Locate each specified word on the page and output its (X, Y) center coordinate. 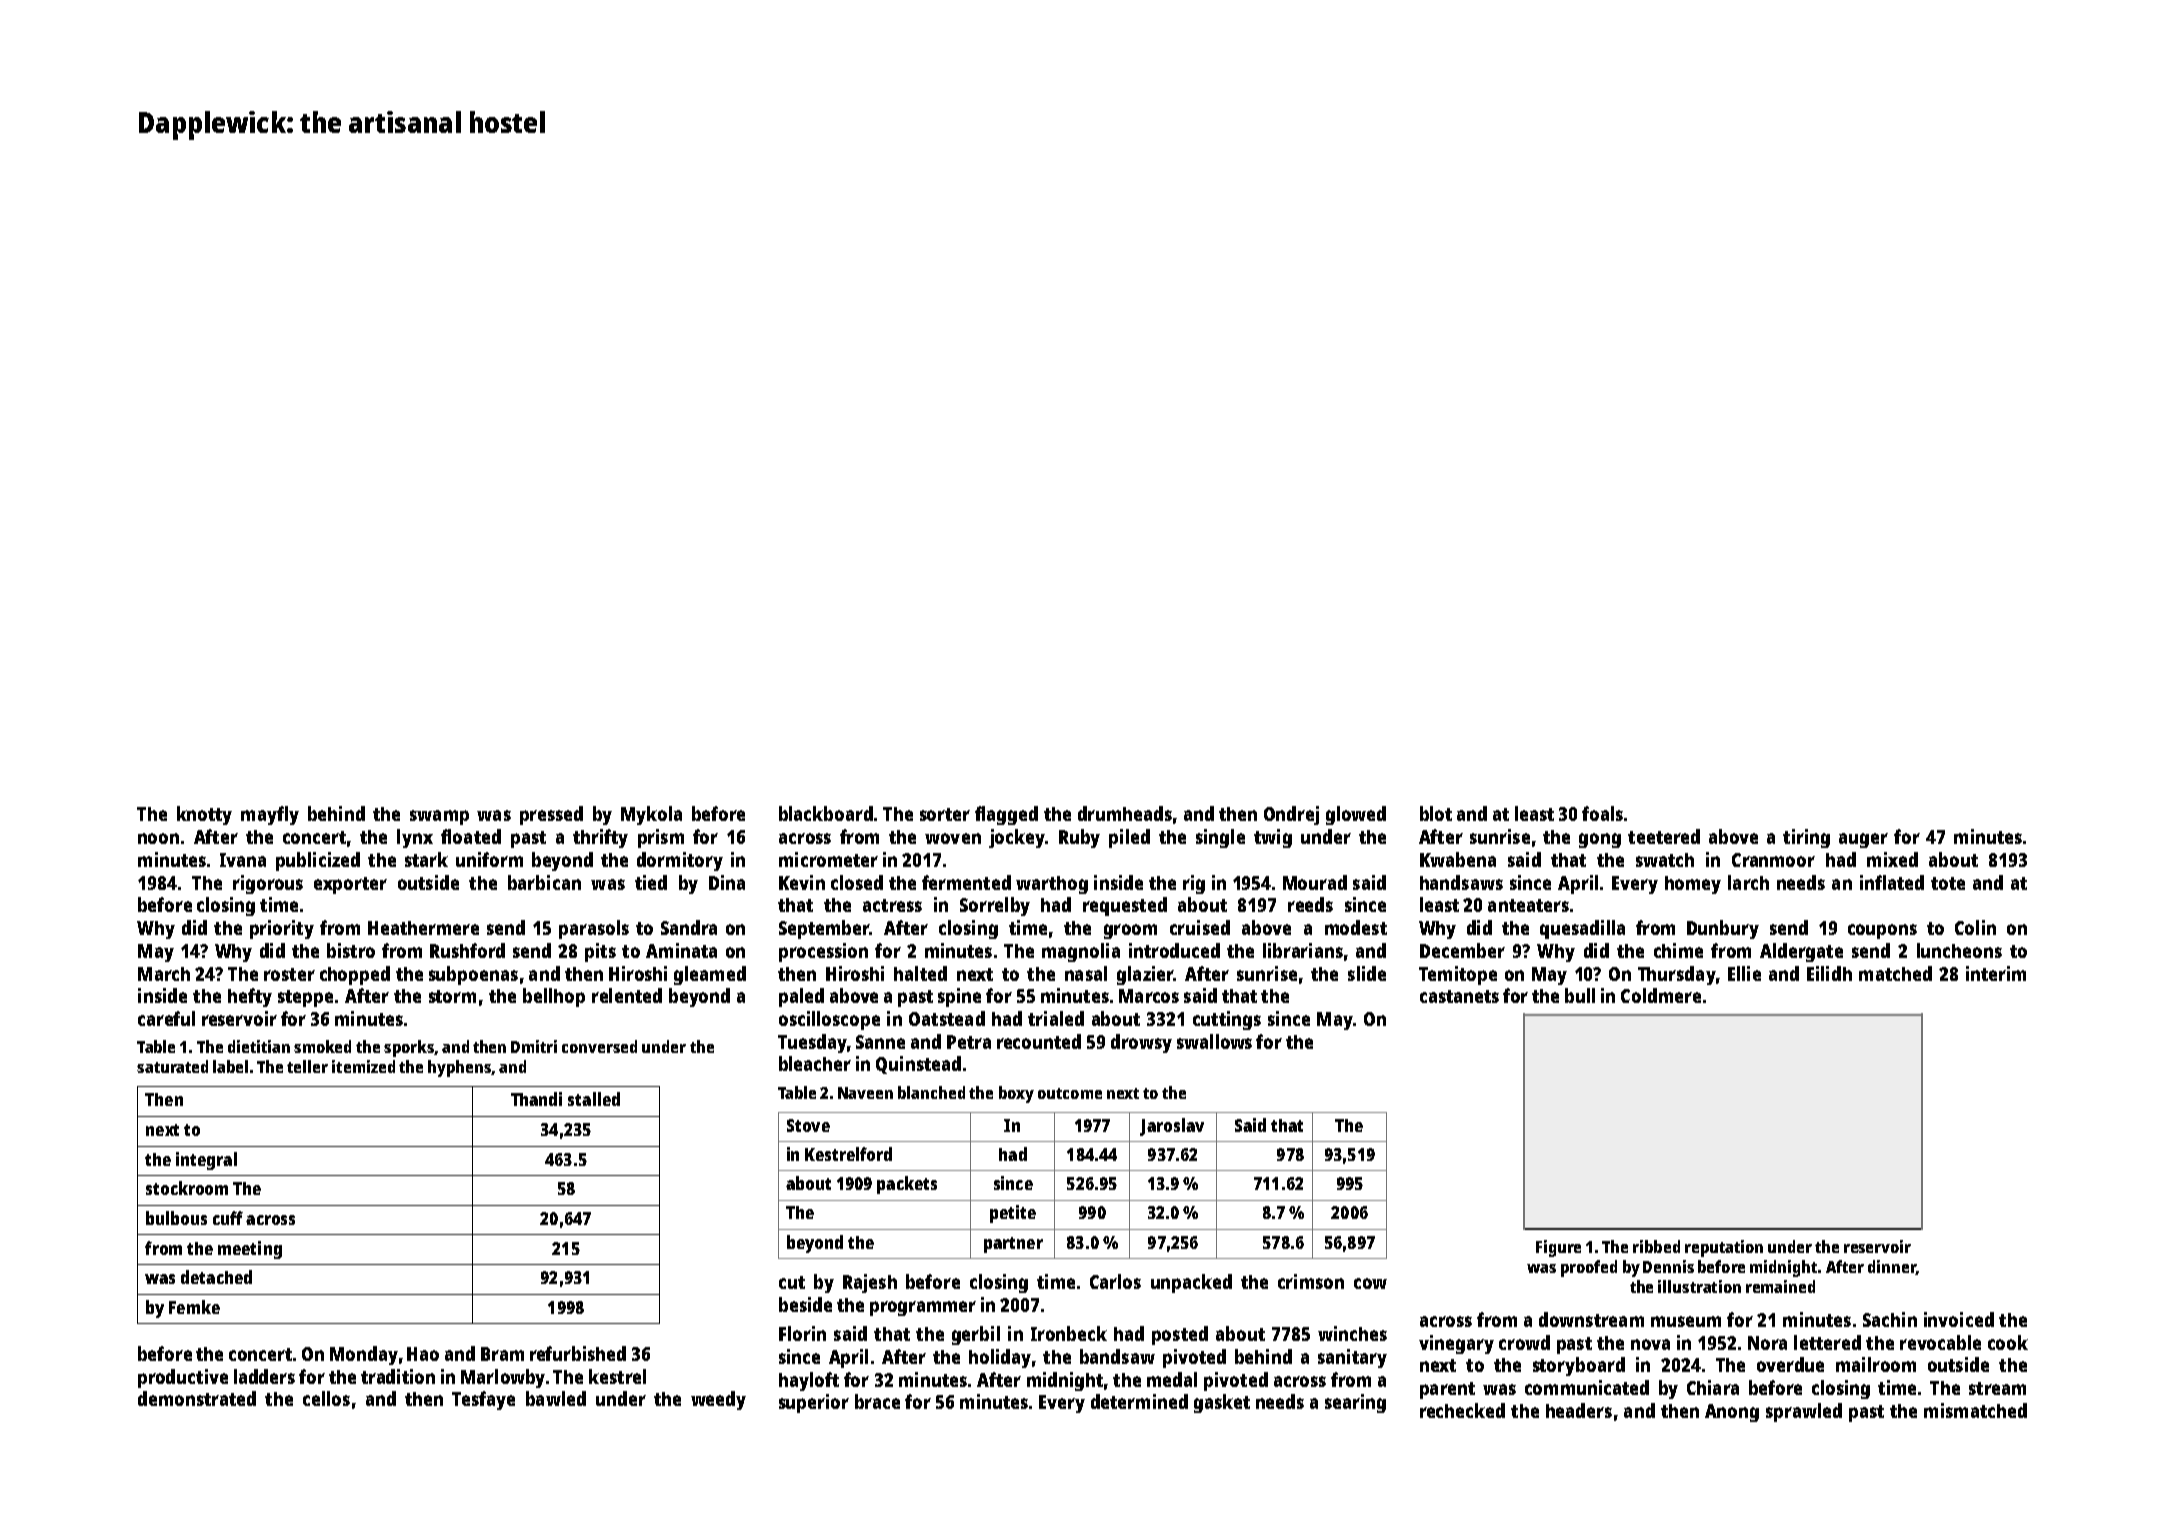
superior (814, 1403)
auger (1863, 840)
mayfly (270, 815)
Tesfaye (483, 1400)
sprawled (1804, 1412)
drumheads (1125, 813)
